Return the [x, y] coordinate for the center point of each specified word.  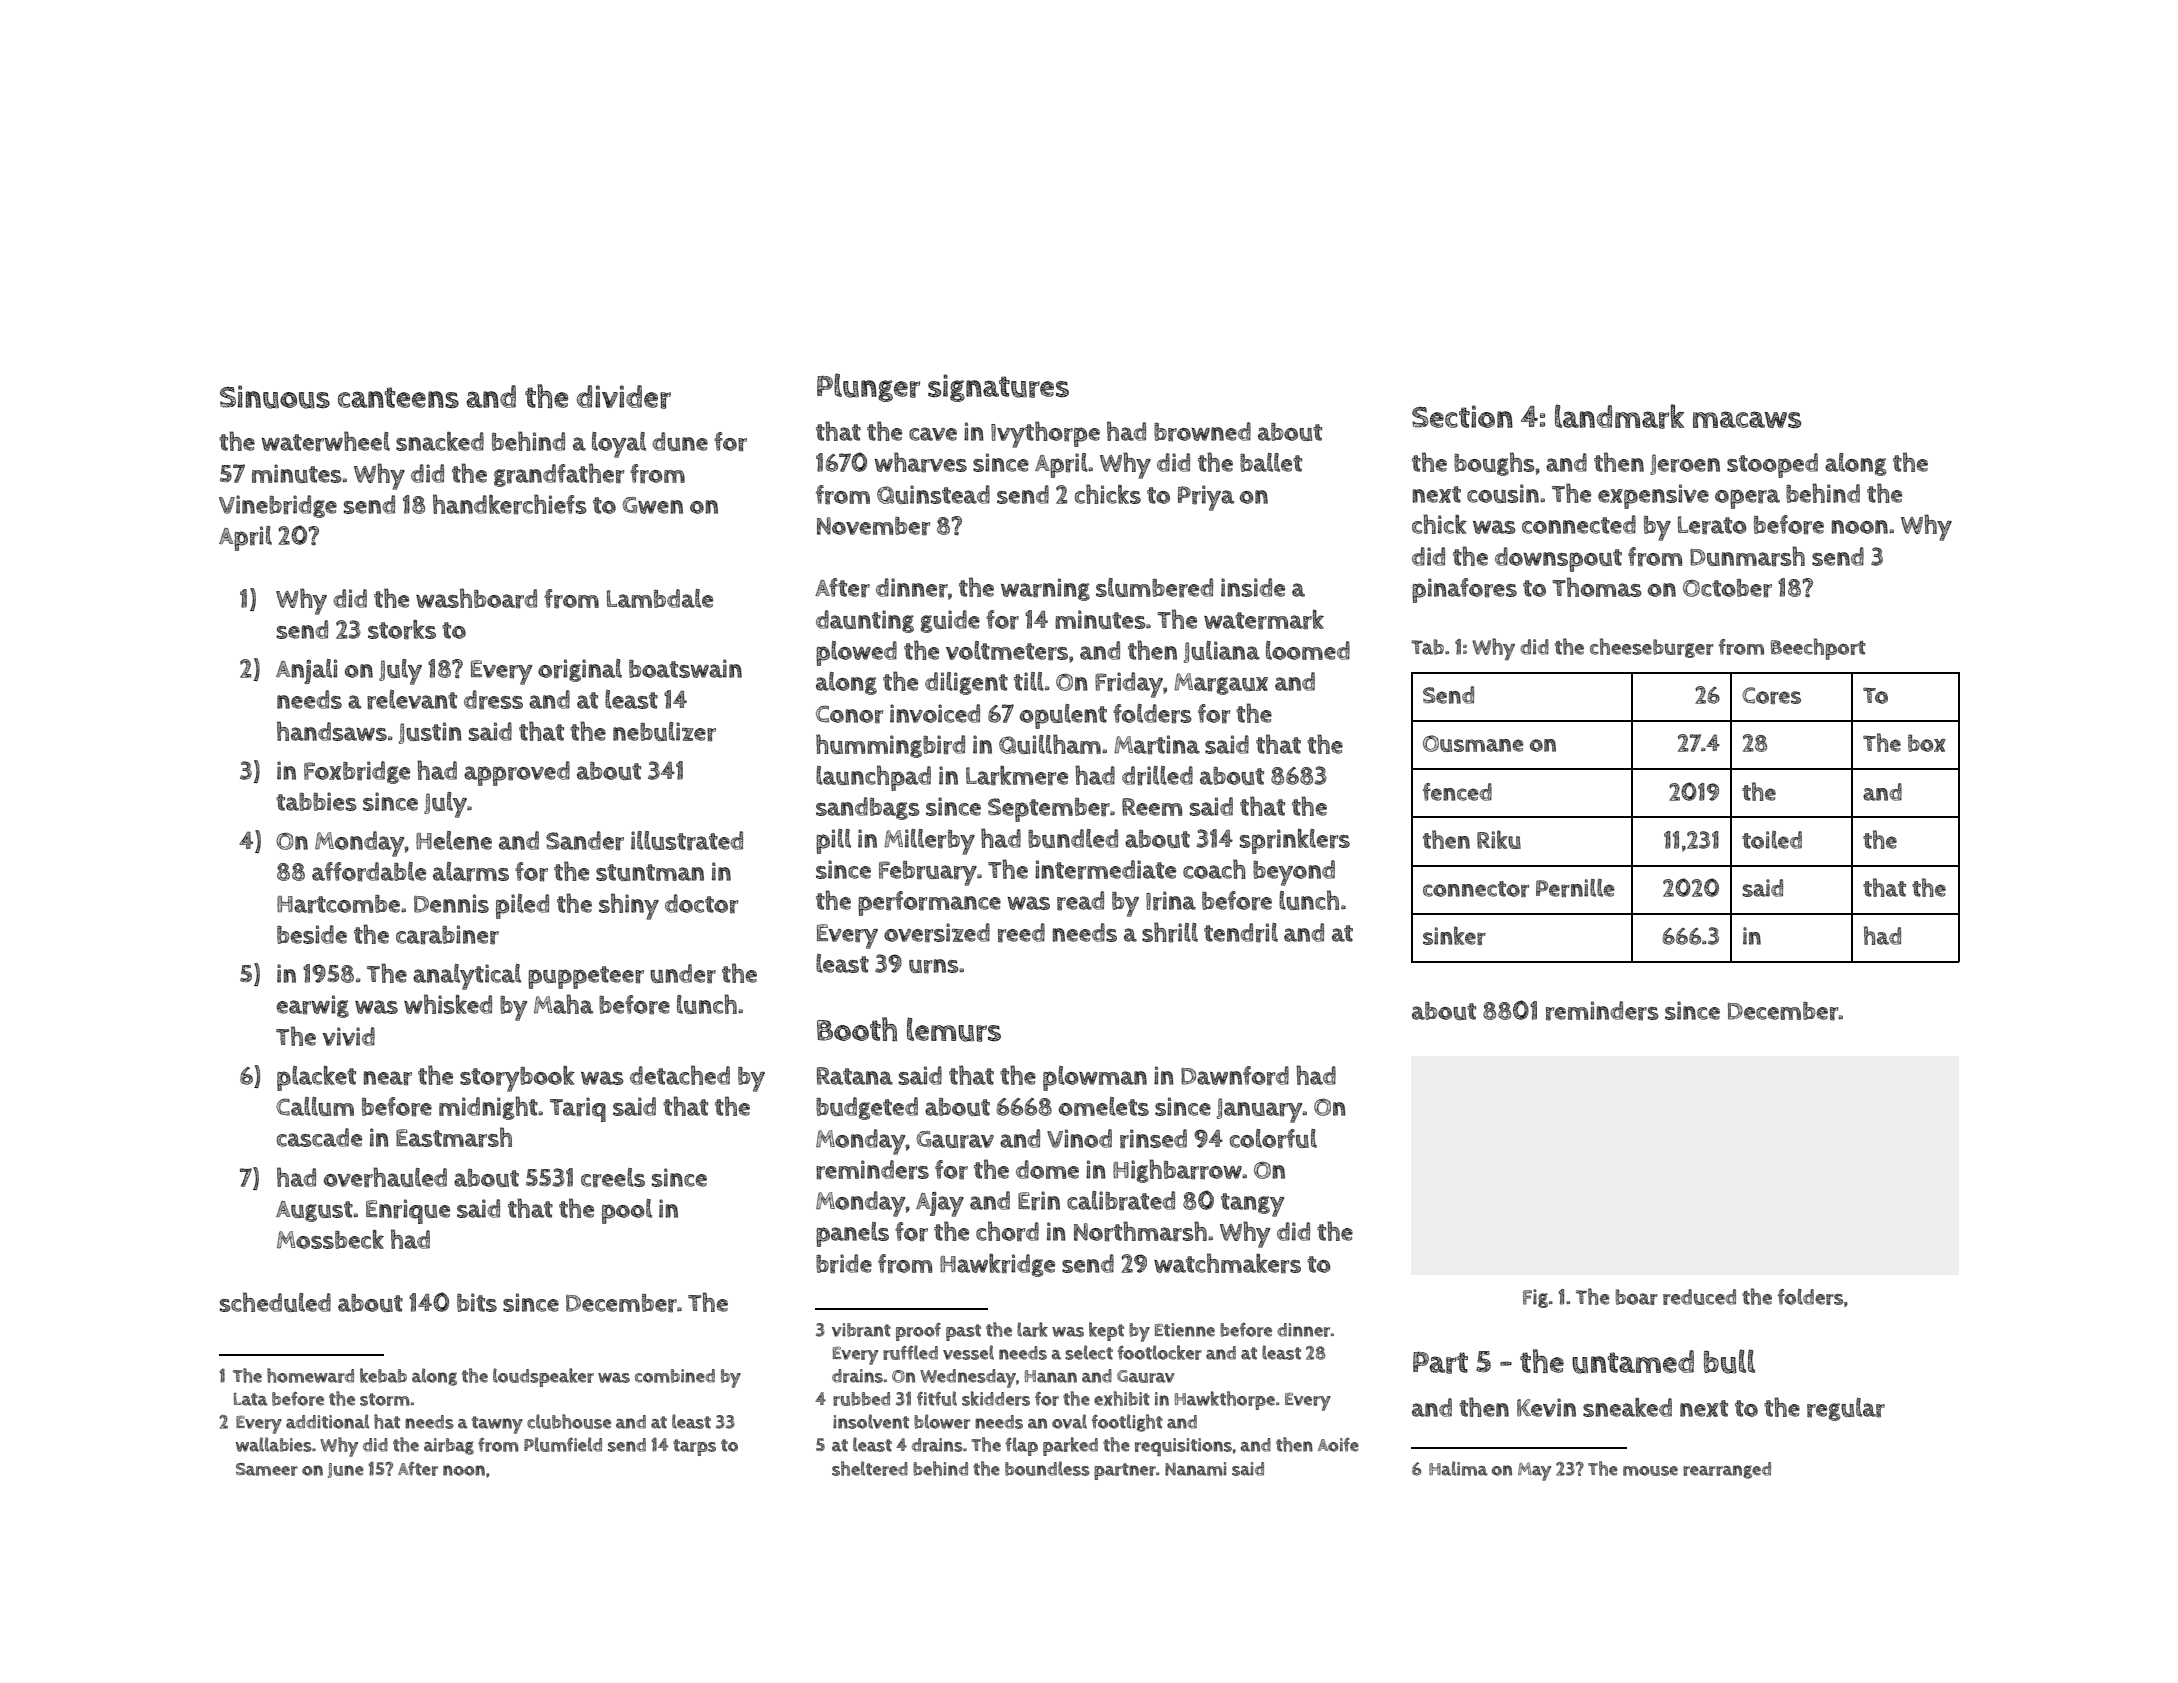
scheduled [275, 1302]
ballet [1271, 462]
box [1927, 743]
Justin [430, 733]
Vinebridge [278, 506]
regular [1846, 1409]
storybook [517, 1079]
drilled [1157, 776]
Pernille [1575, 888]
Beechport [1818, 649]
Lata [251, 1399]
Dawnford [1235, 1076]
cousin [1503, 493]
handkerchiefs [510, 504]
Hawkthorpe [1225, 1400]
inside [1253, 587]
